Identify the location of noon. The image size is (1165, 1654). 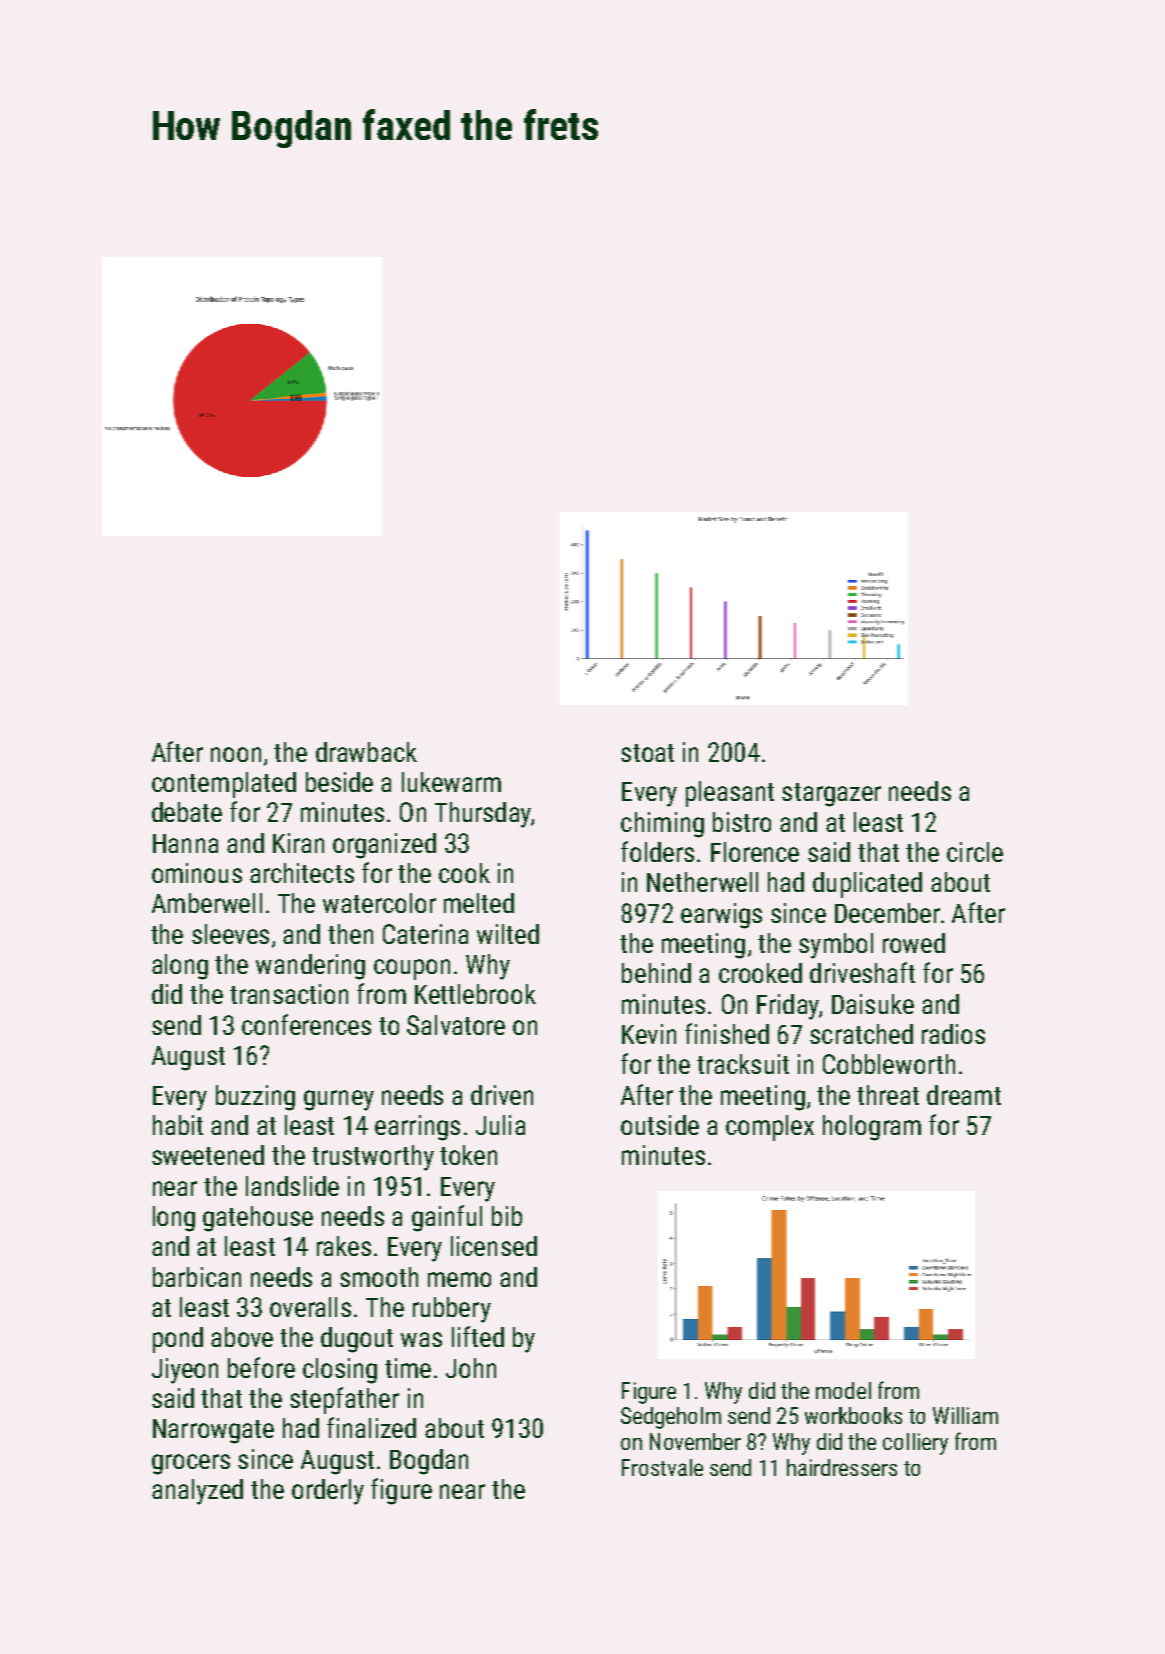
(236, 754).
